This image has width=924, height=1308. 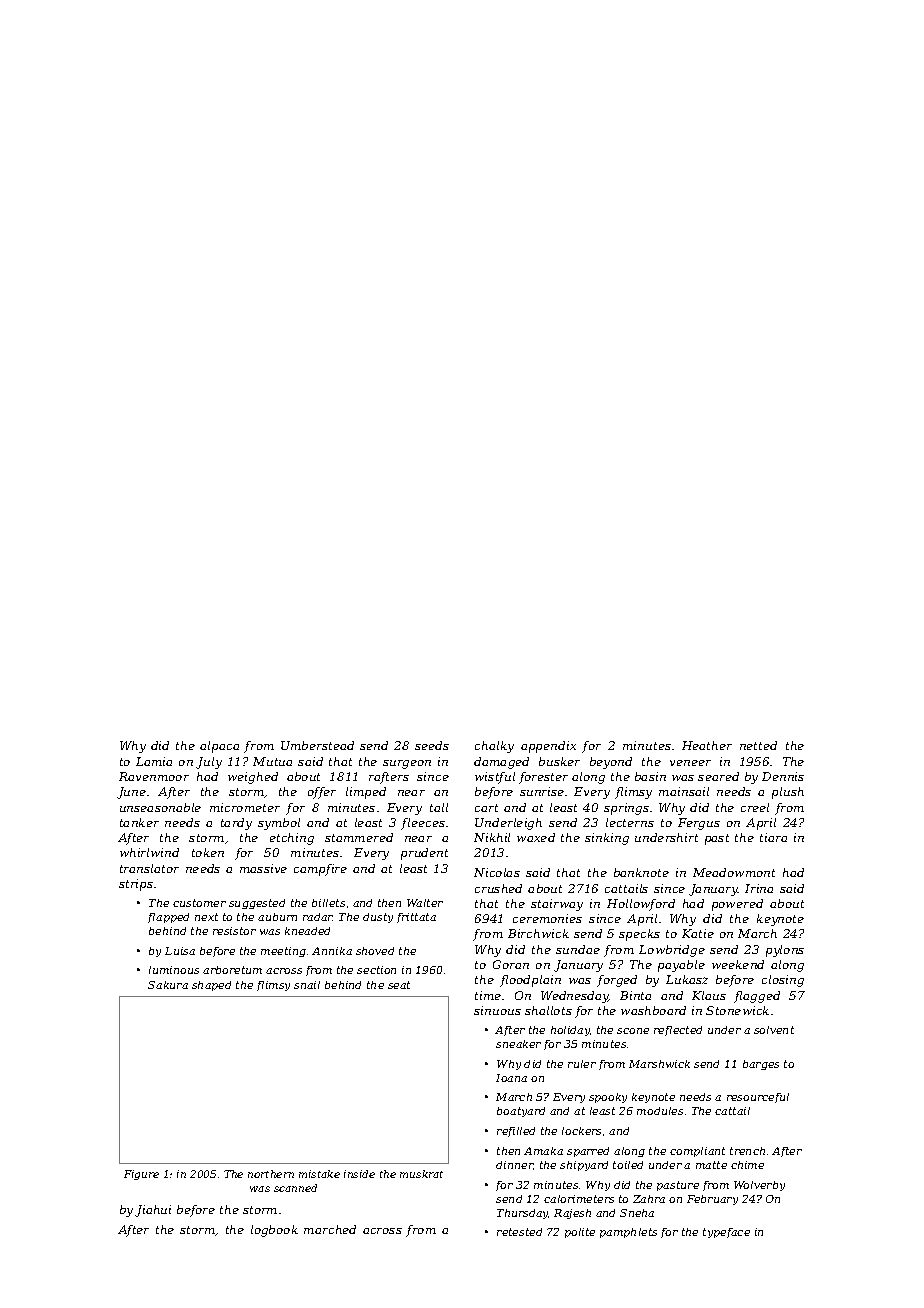 What do you see at coordinates (737, 905) in the image?
I see `powered` at bounding box center [737, 905].
